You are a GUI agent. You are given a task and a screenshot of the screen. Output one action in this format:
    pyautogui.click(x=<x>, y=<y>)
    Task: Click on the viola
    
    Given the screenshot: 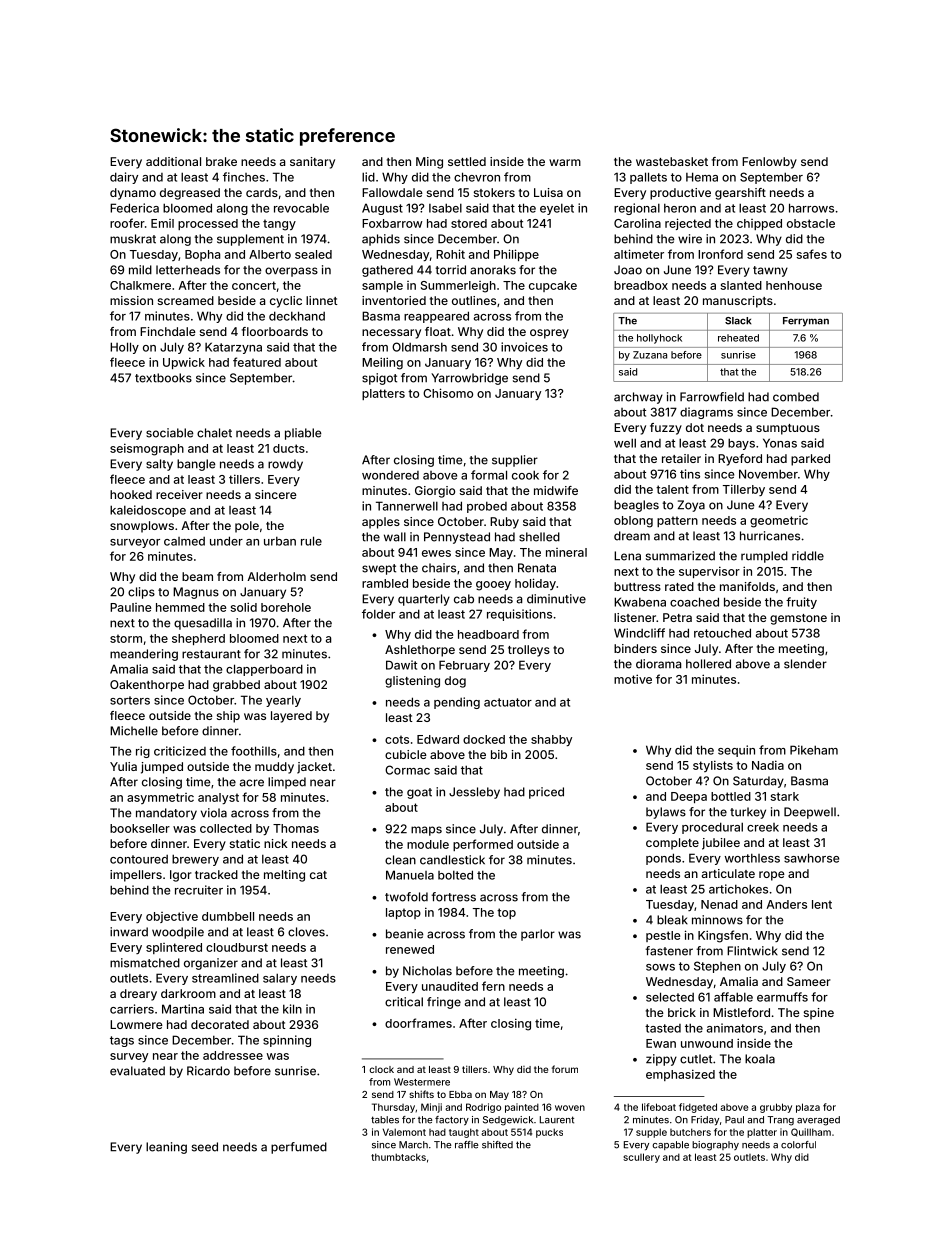 What is the action you would take?
    pyautogui.click(x=214, y=813)
